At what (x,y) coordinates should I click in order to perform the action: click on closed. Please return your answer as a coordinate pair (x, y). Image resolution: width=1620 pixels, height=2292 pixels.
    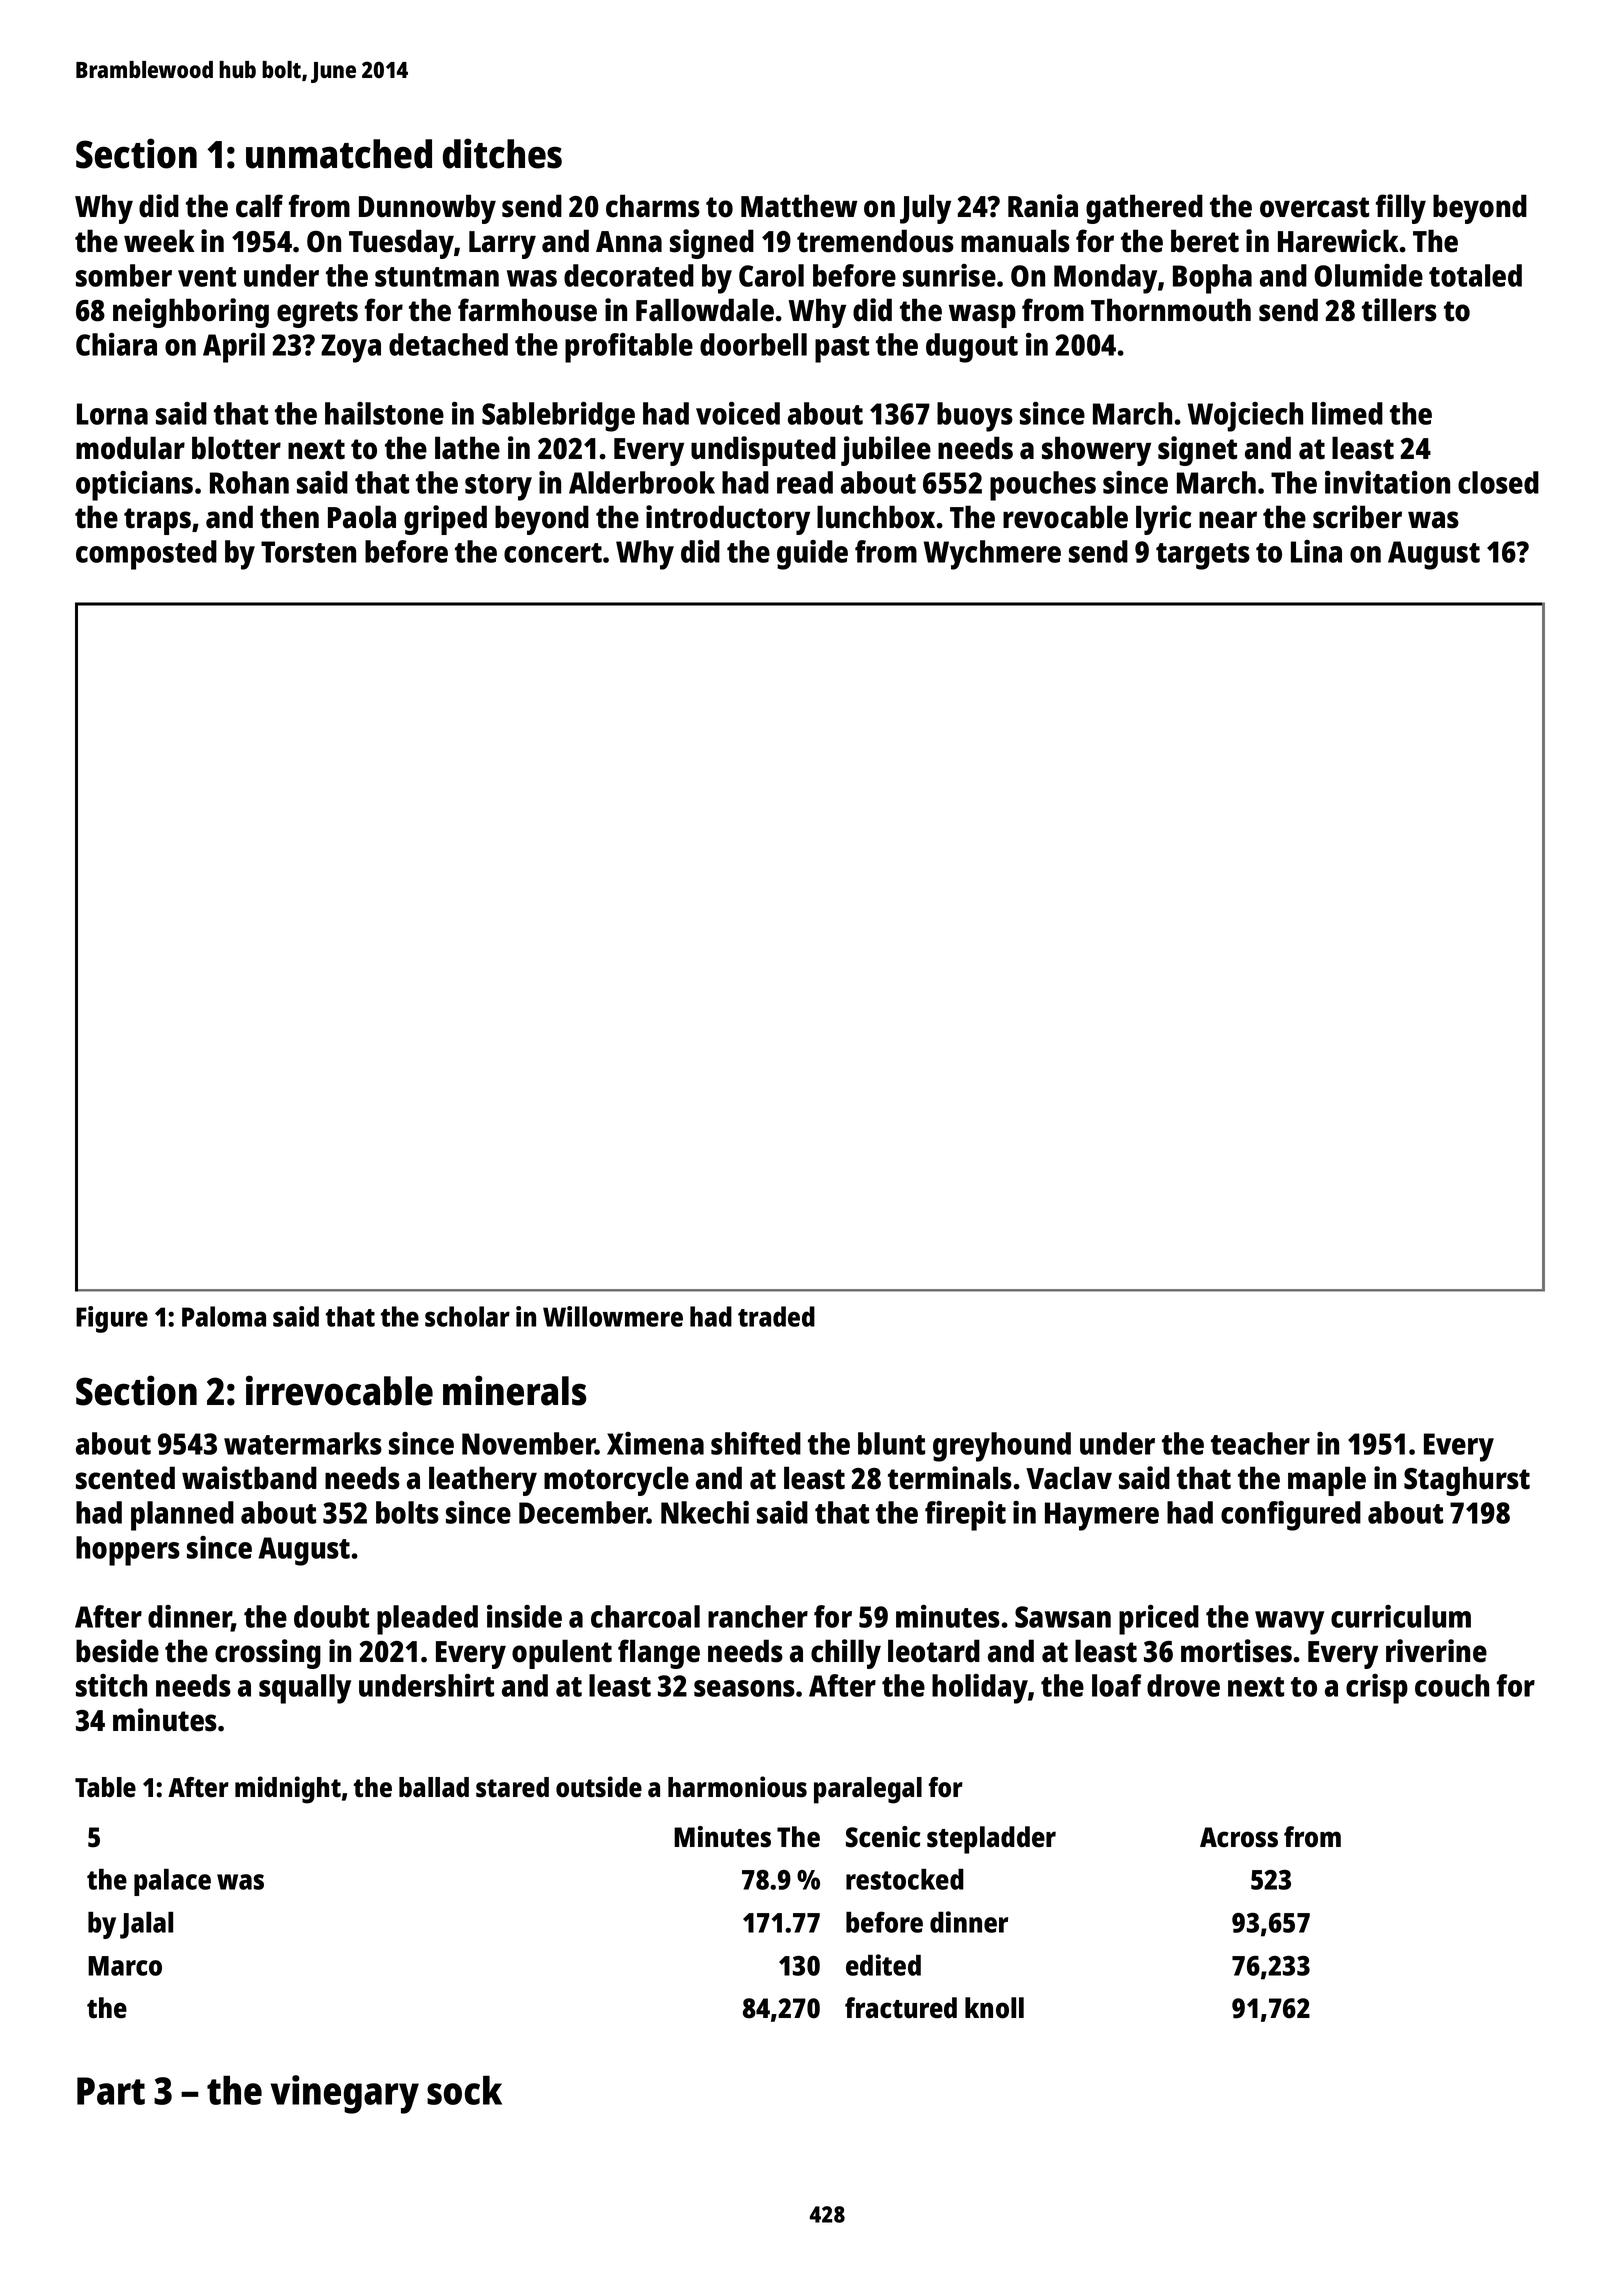
    Looking at the image, I should click on (1498, 482).
